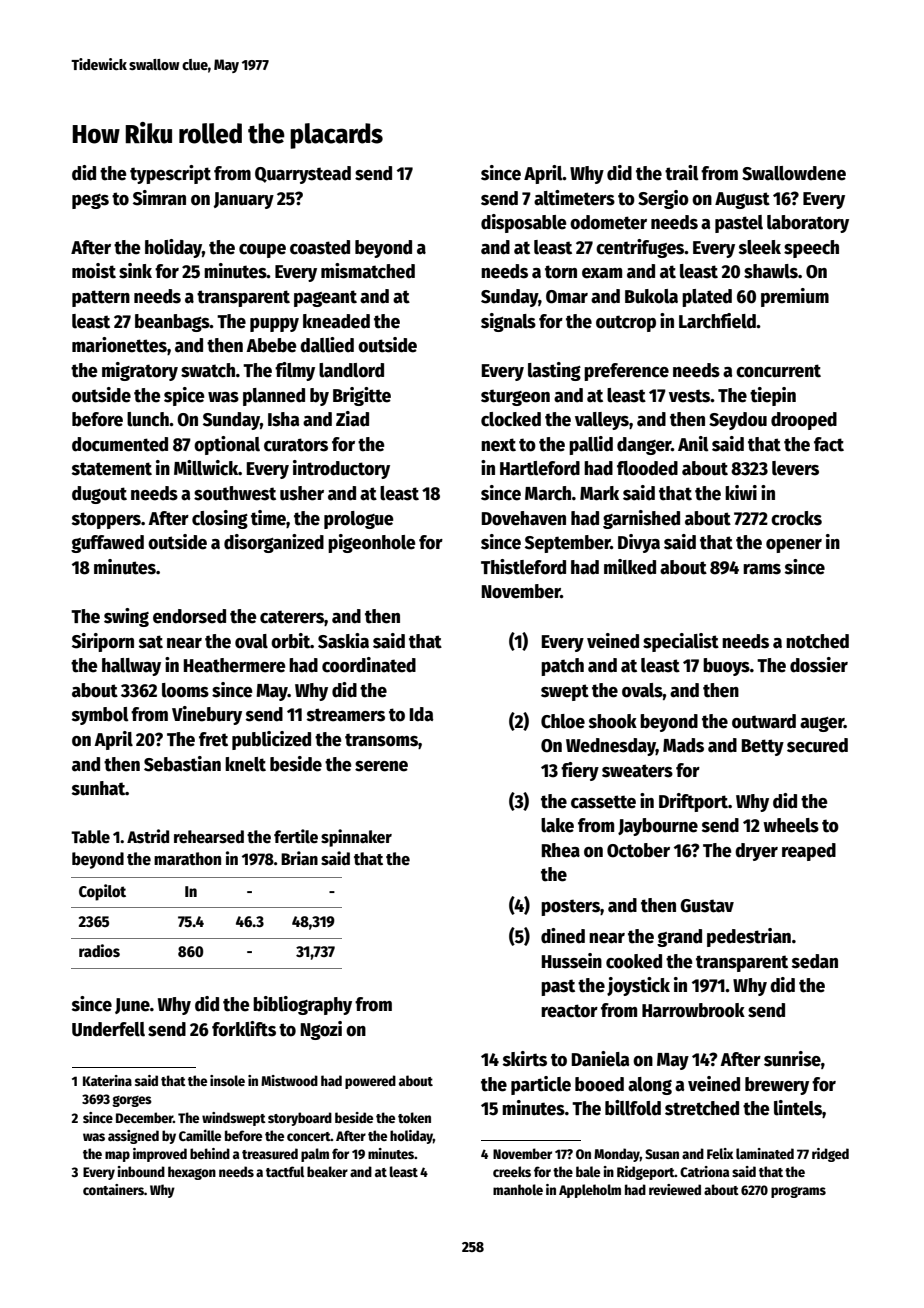 The width and height of the screenshot is (924, 1308). I want to click on August, so click(742, 200).
